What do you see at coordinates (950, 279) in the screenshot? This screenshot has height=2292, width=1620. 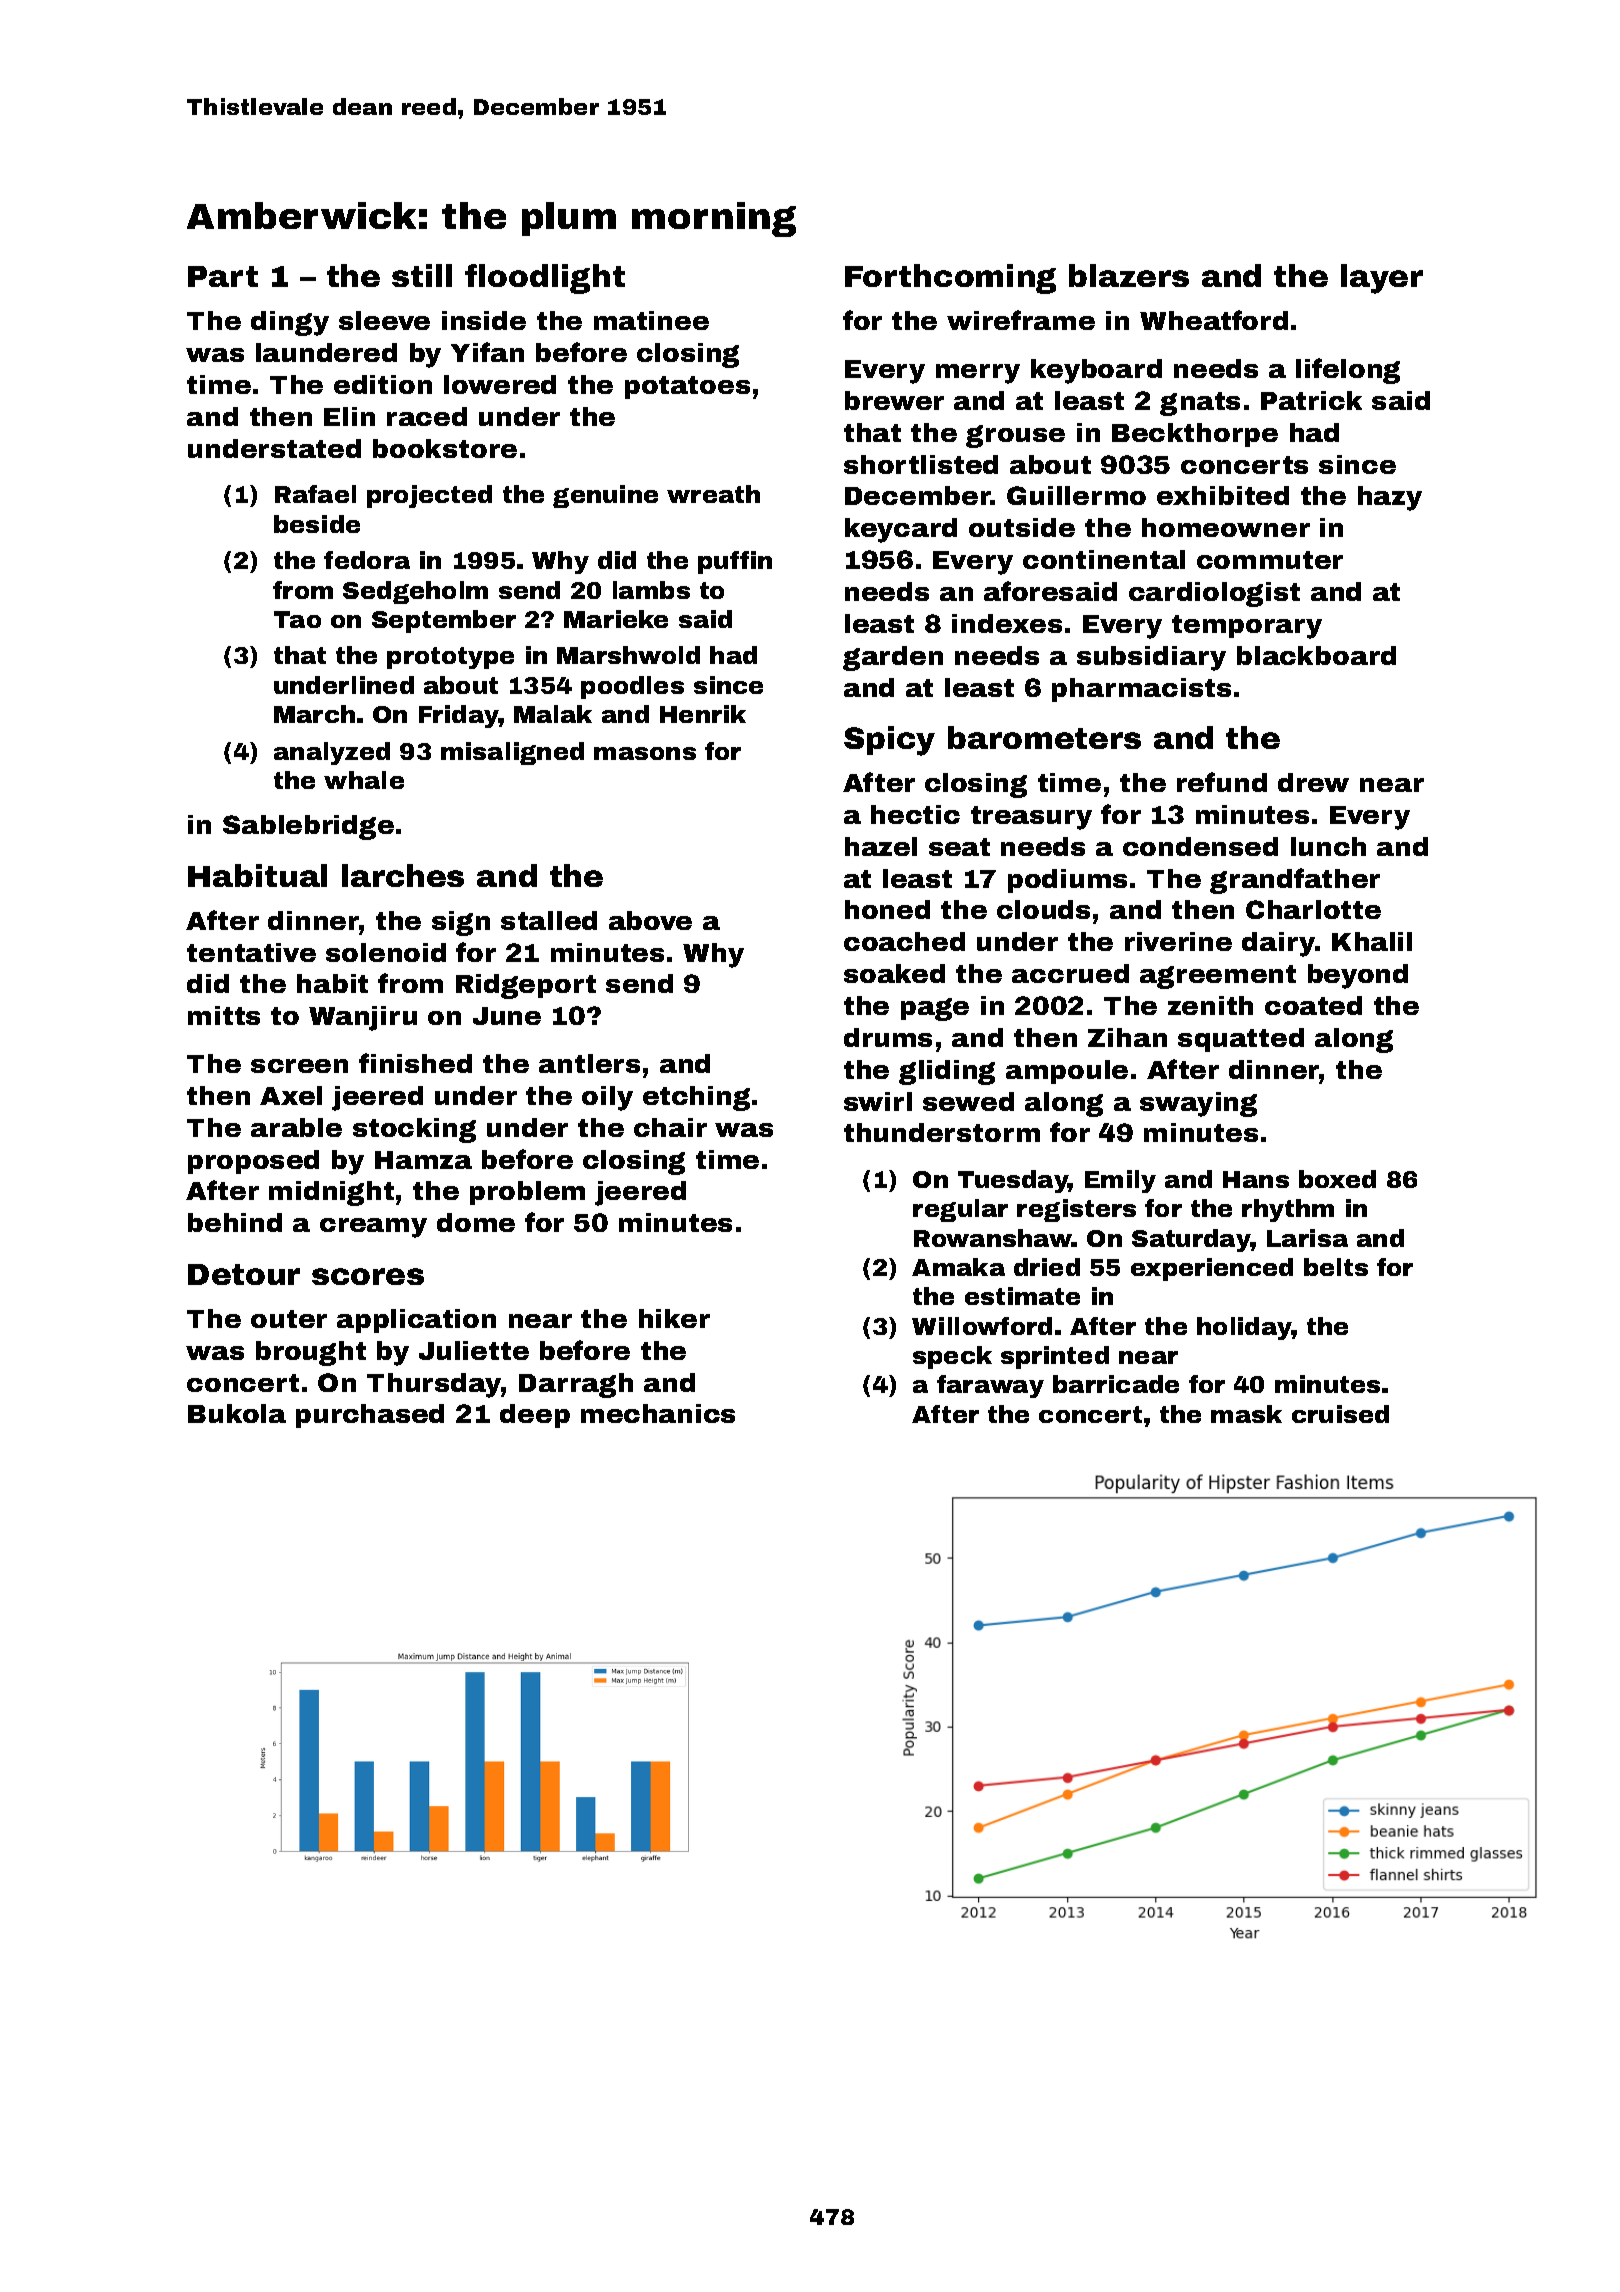 I see `Forthcoming` at bounding box center [950, 279].
